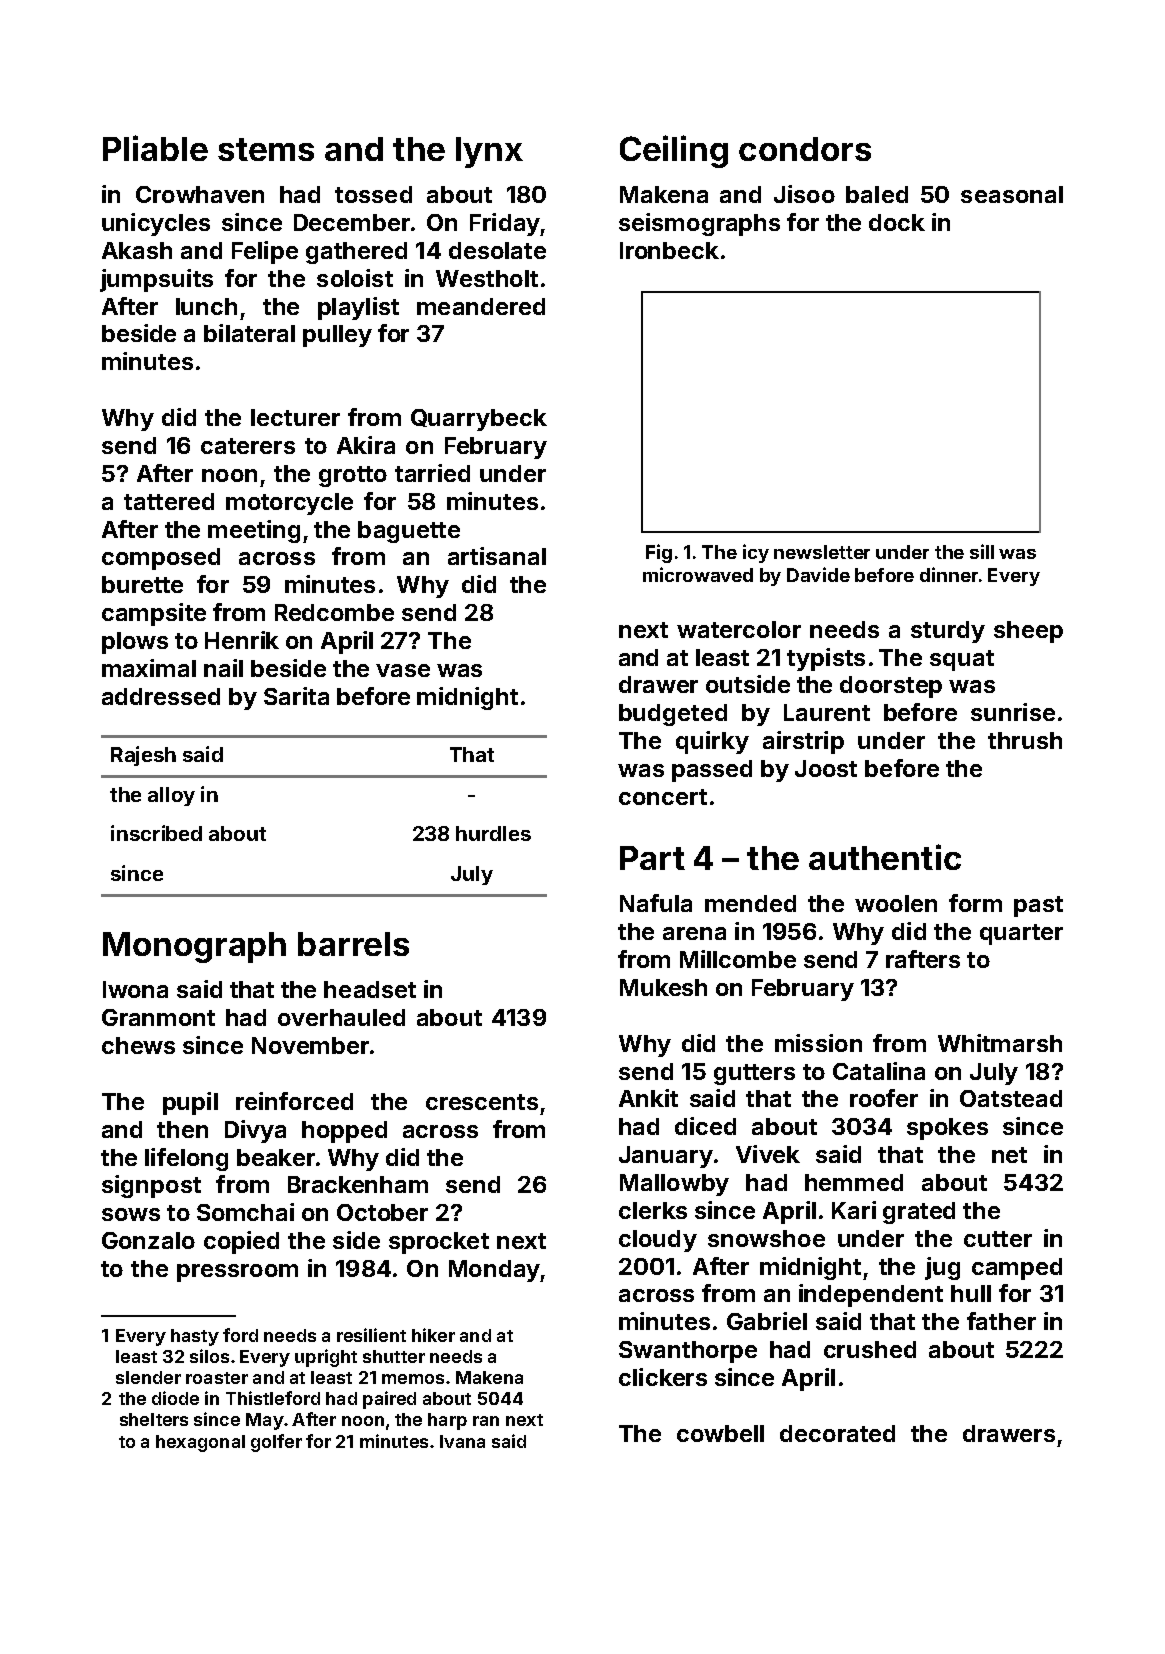  I want to click on barrels, so click(353, 944).
